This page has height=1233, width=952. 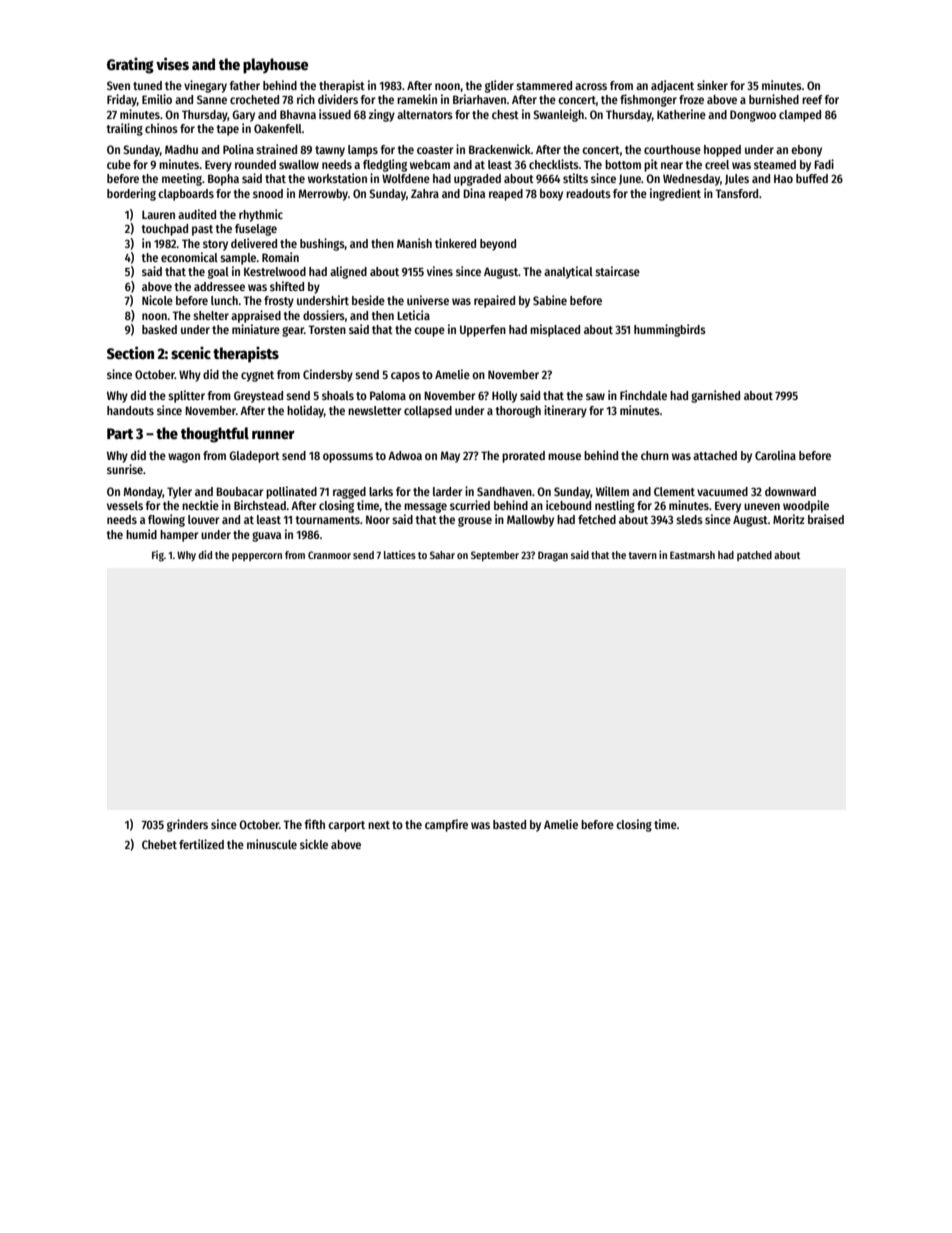 I want to click on Sahar, so click(x=442, y=555).
